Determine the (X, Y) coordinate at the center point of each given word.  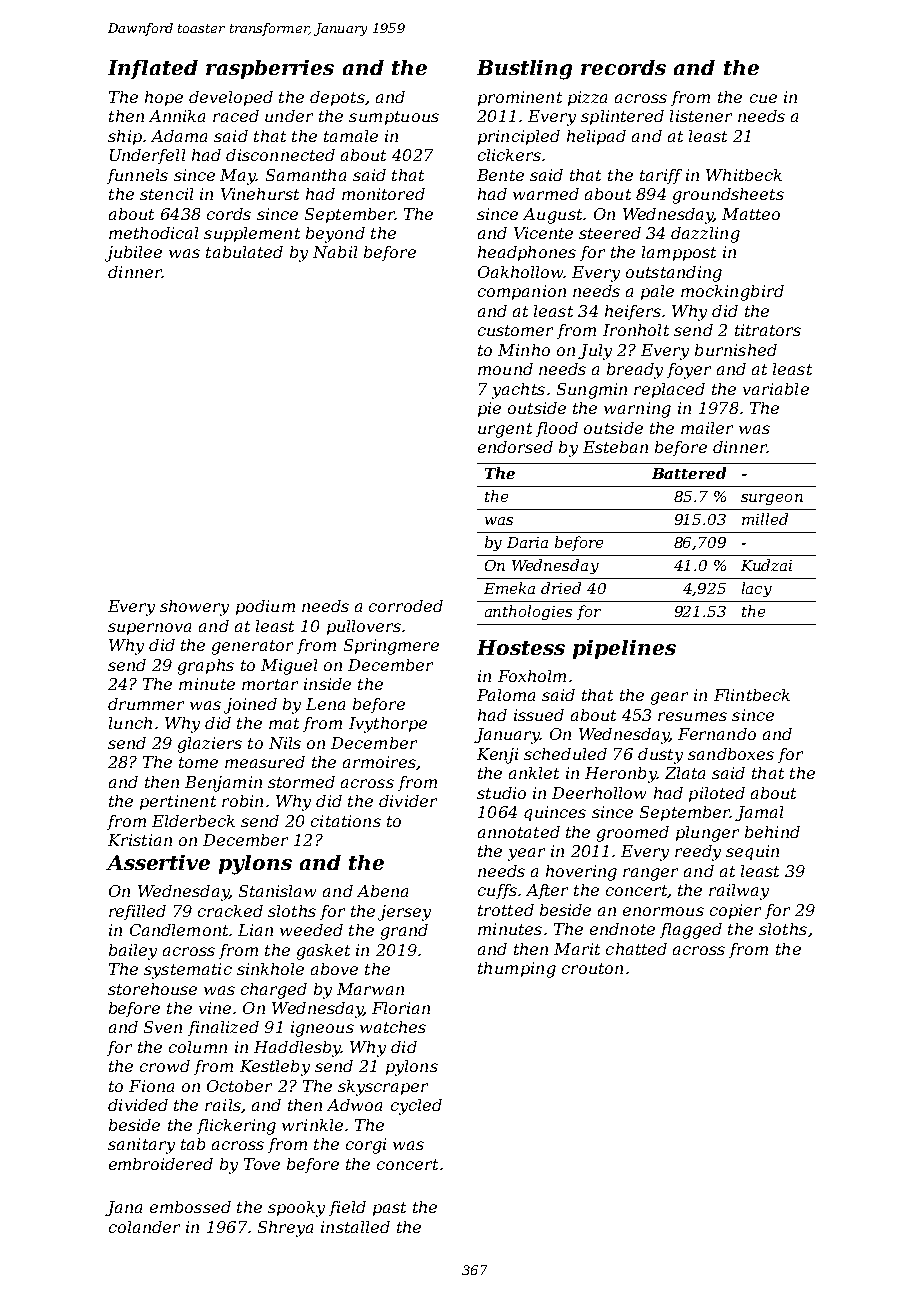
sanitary (141, 1146)
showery (194, 608)
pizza (587, 98)
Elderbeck (193, 821)
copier (735, 911)
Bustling (524, 70)
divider (408, 801)
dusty (660, 756)
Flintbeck (752, 695)
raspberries (270, 69)
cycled (416, 1107)
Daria (527, 542)
